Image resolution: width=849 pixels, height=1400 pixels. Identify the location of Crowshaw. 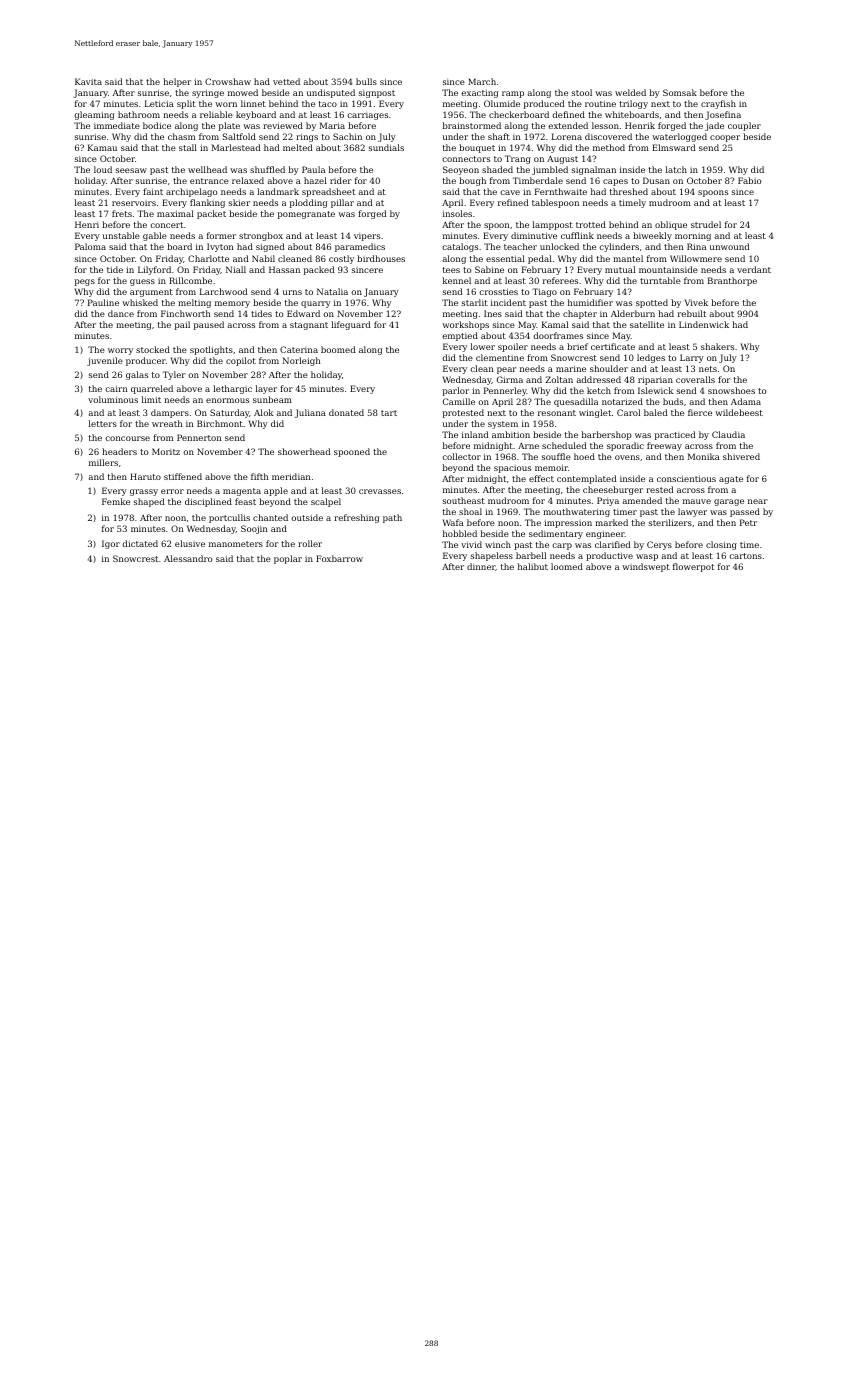
(228, 81).
